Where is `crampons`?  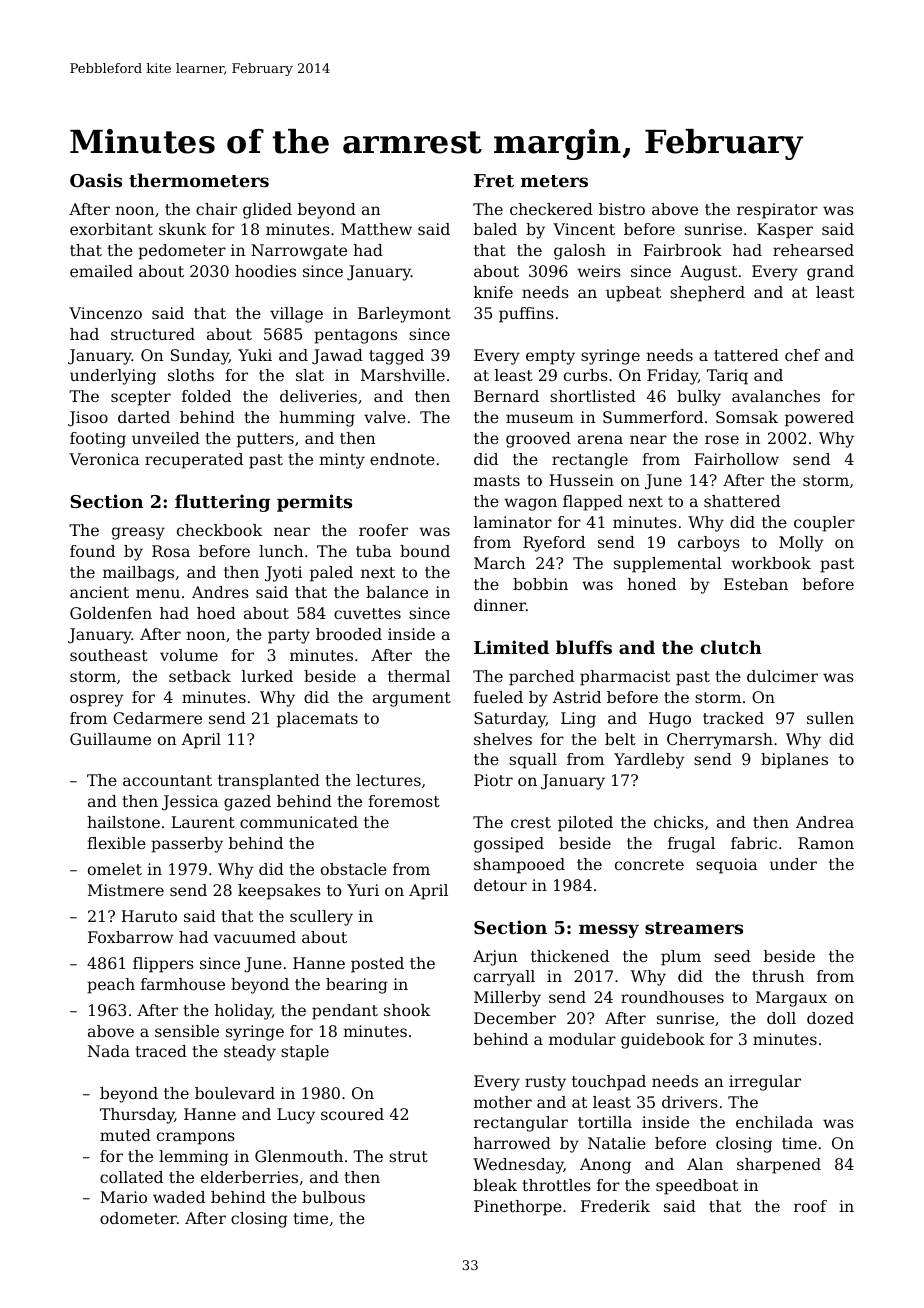 crampons is located at coordinates (196, 1138).
